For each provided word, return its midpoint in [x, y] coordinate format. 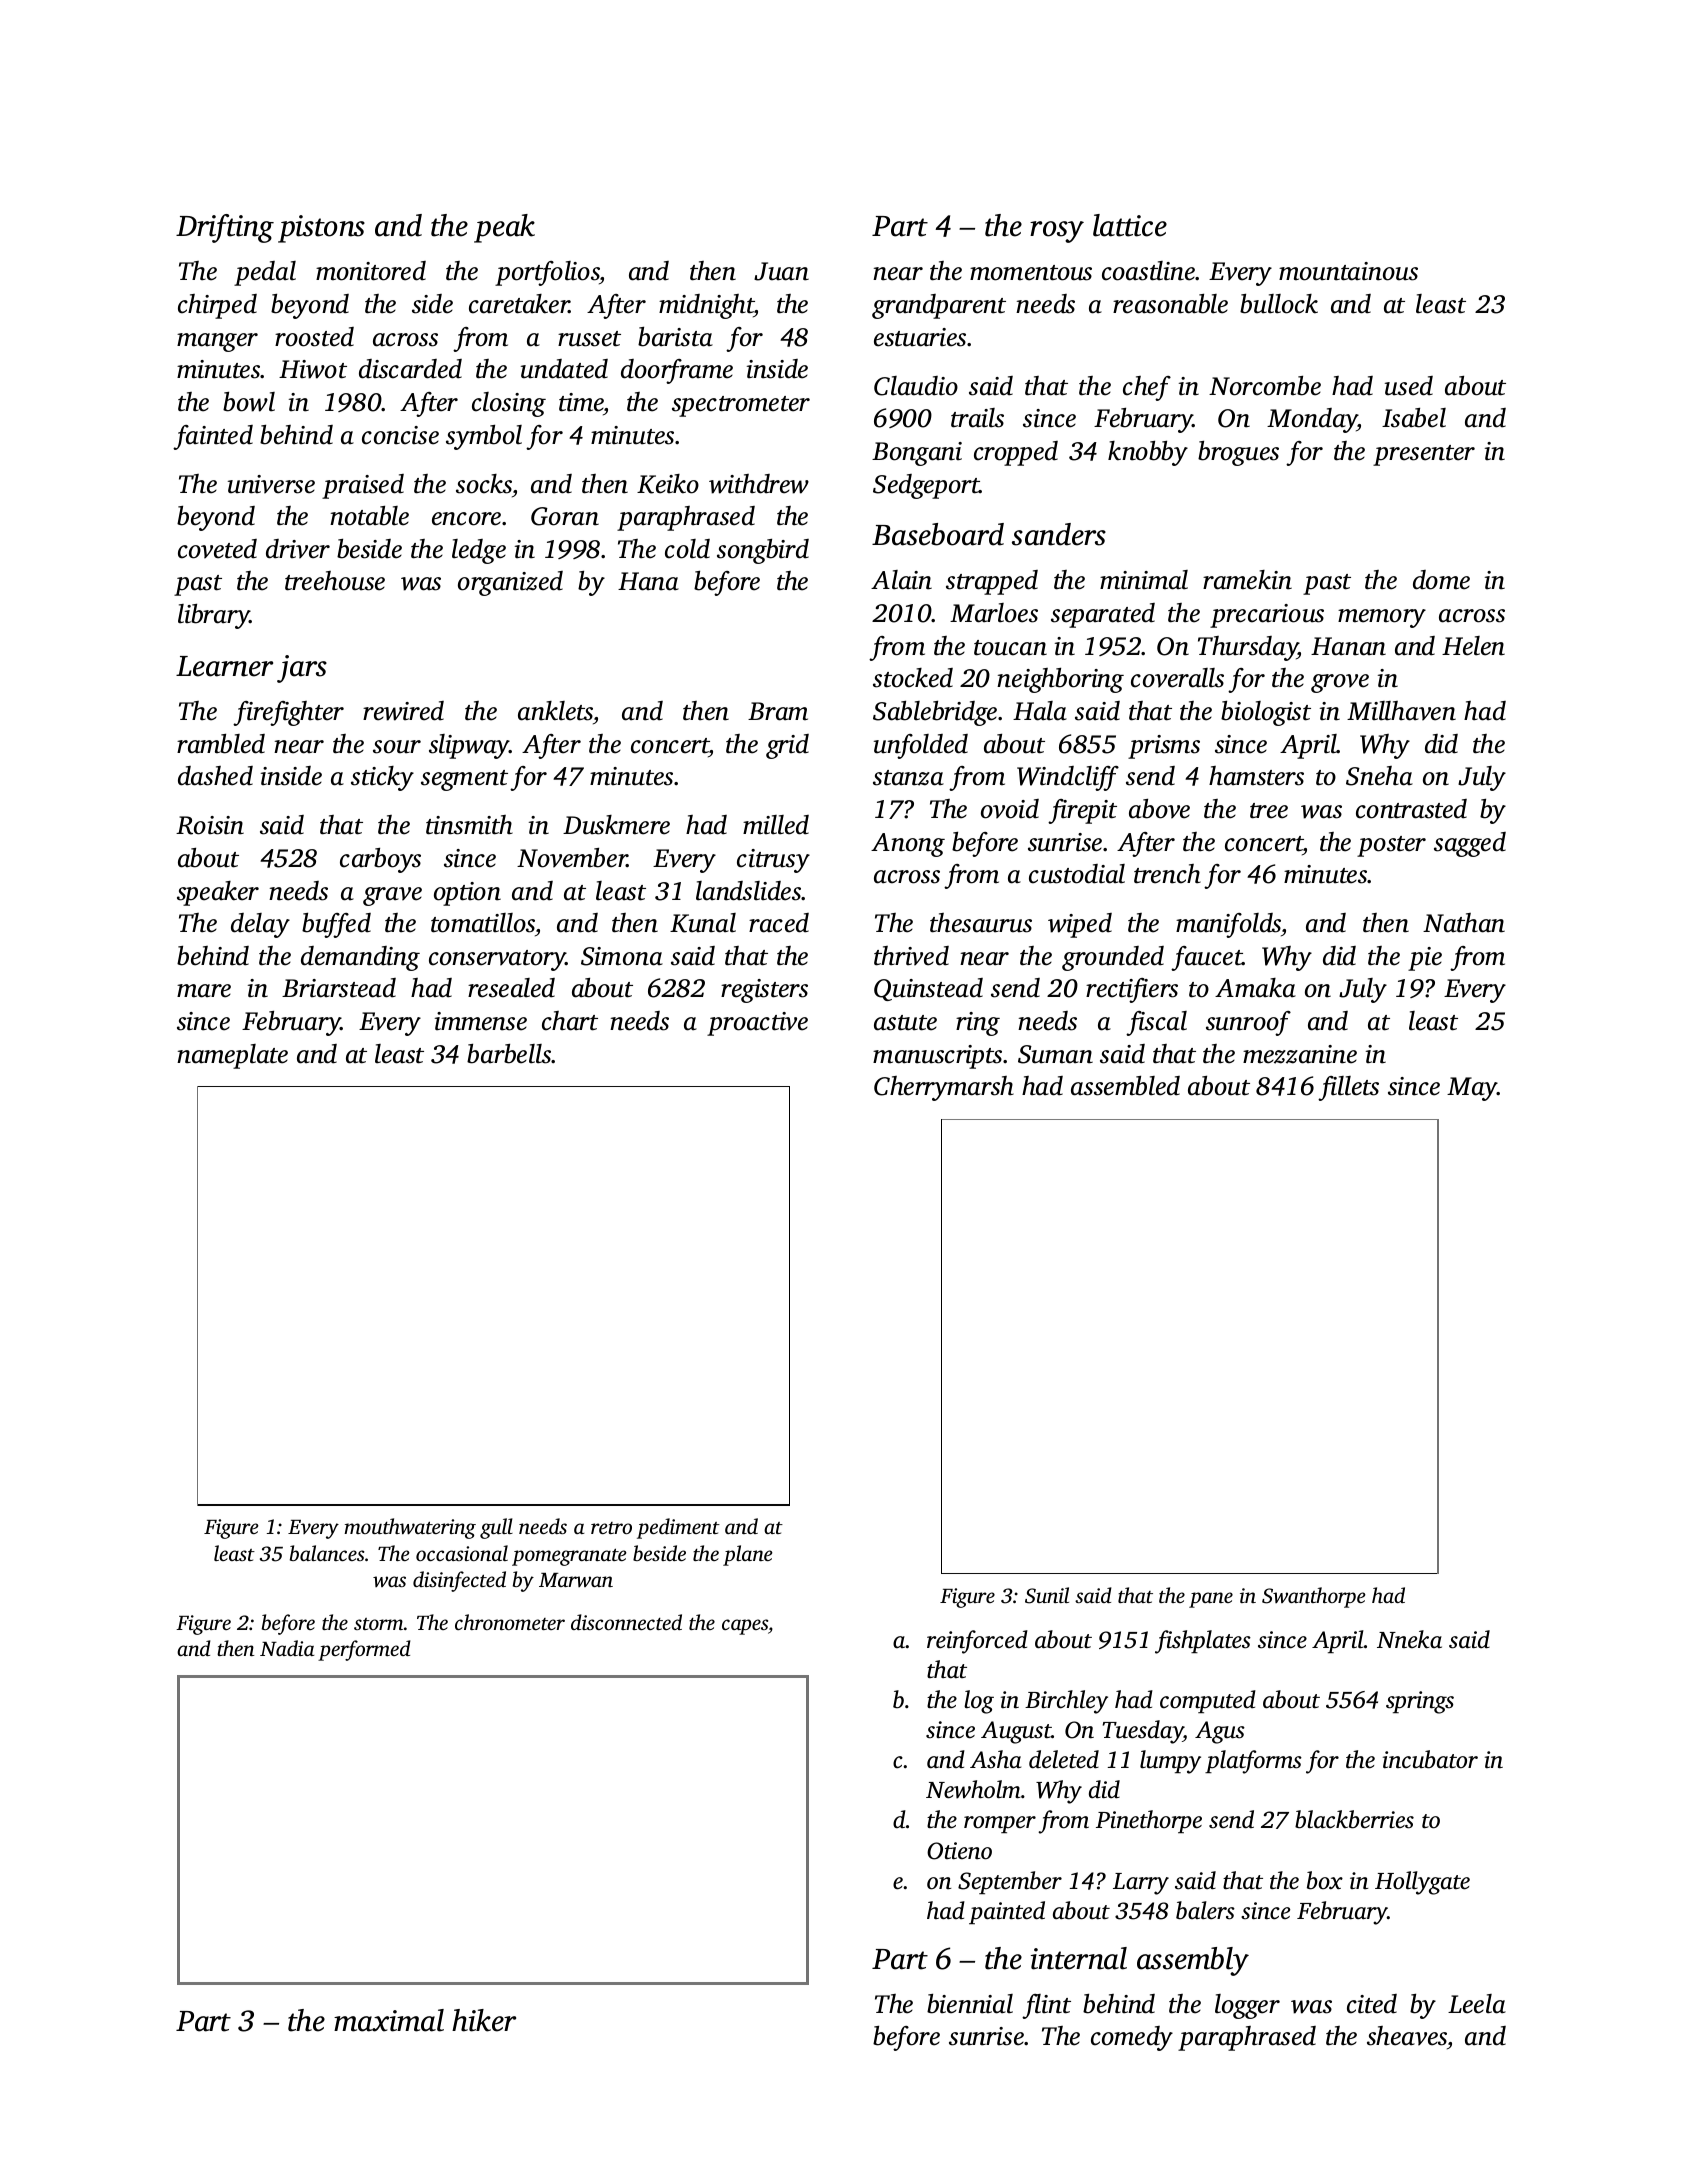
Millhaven [1401, 711]
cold [687, 549]
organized [510, 583]
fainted [213, 437]
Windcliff [1068, 778]
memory [1382, 618]
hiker [484, 2020]
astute [905, 1023]
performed [364, 1650]
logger [1247, 2006]
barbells [509, 1054]
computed [1208, 1701]
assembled [1125, 1086]
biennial [970, 2004]
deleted [1064, 1759]
